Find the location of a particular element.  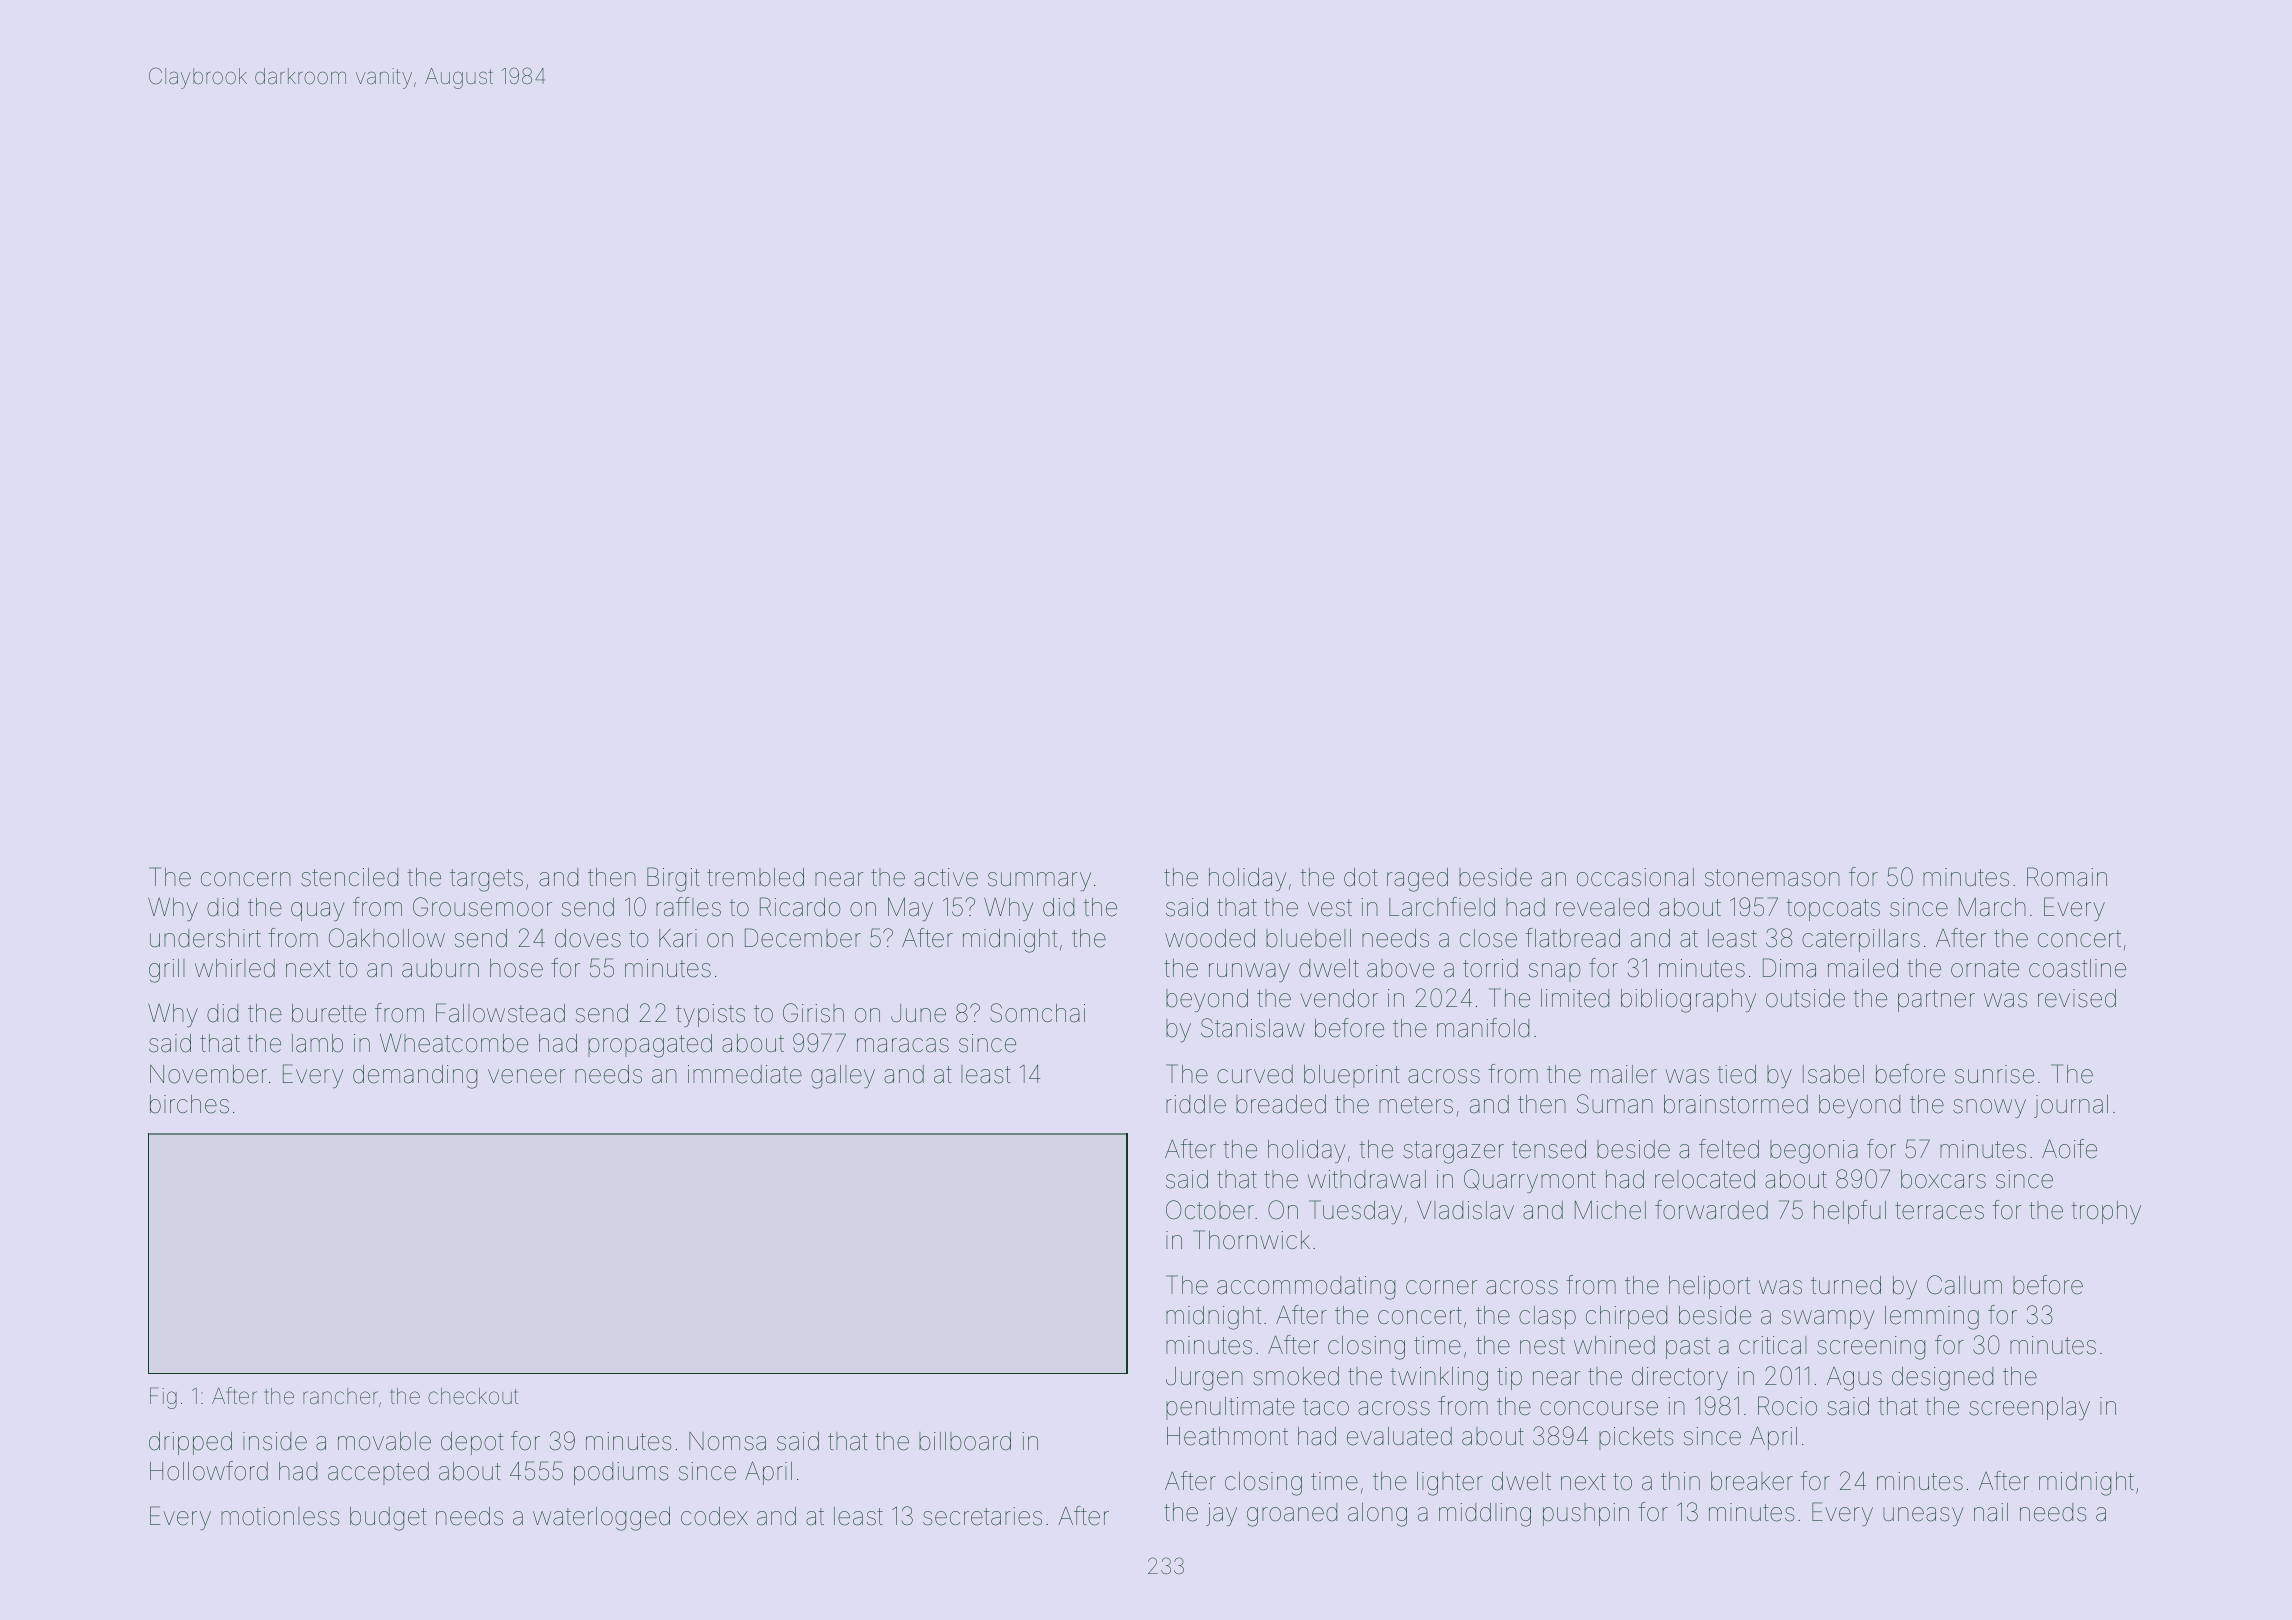

rancher is located at coordinates (340, 1396).
